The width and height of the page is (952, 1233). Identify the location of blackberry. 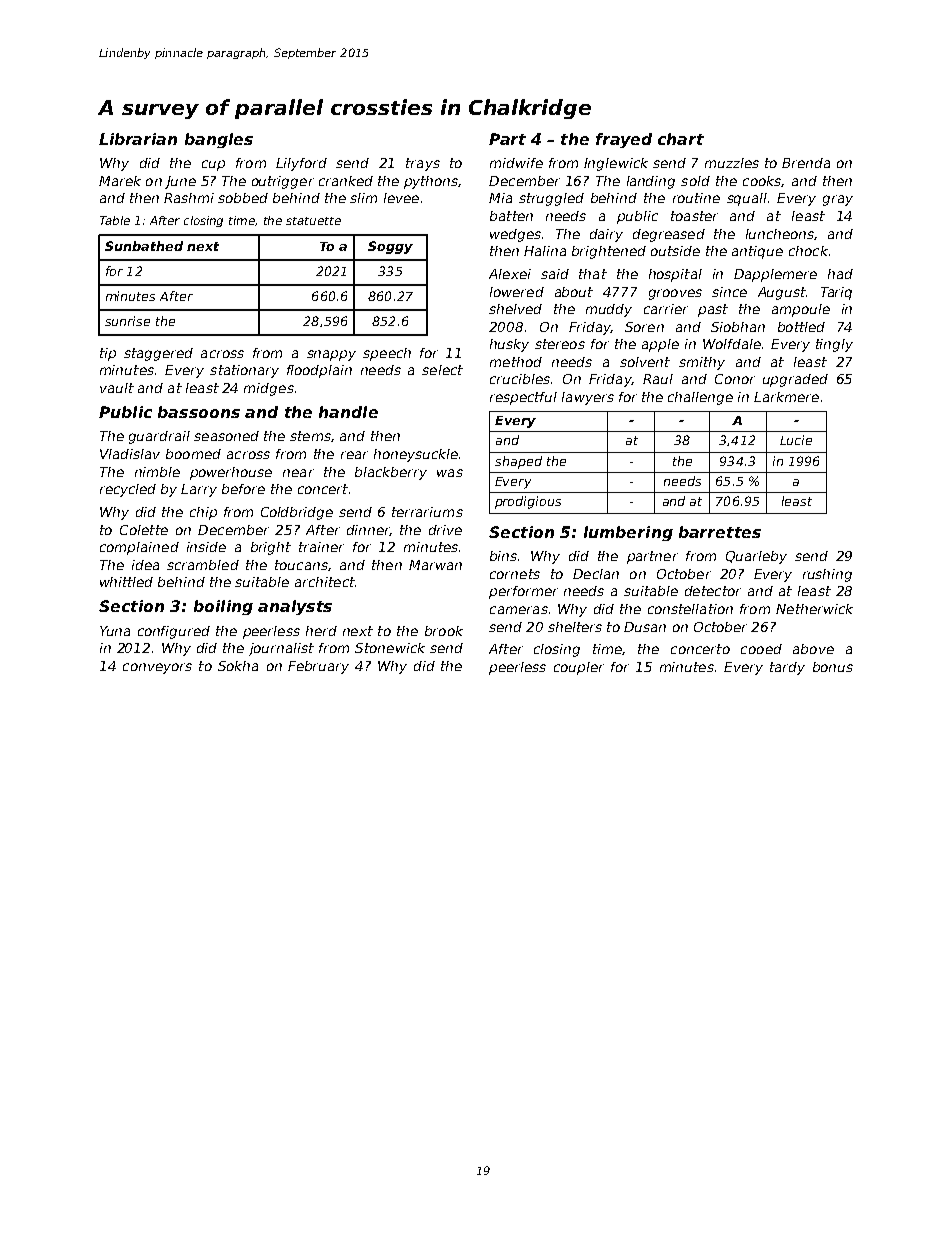
(391, 473).
